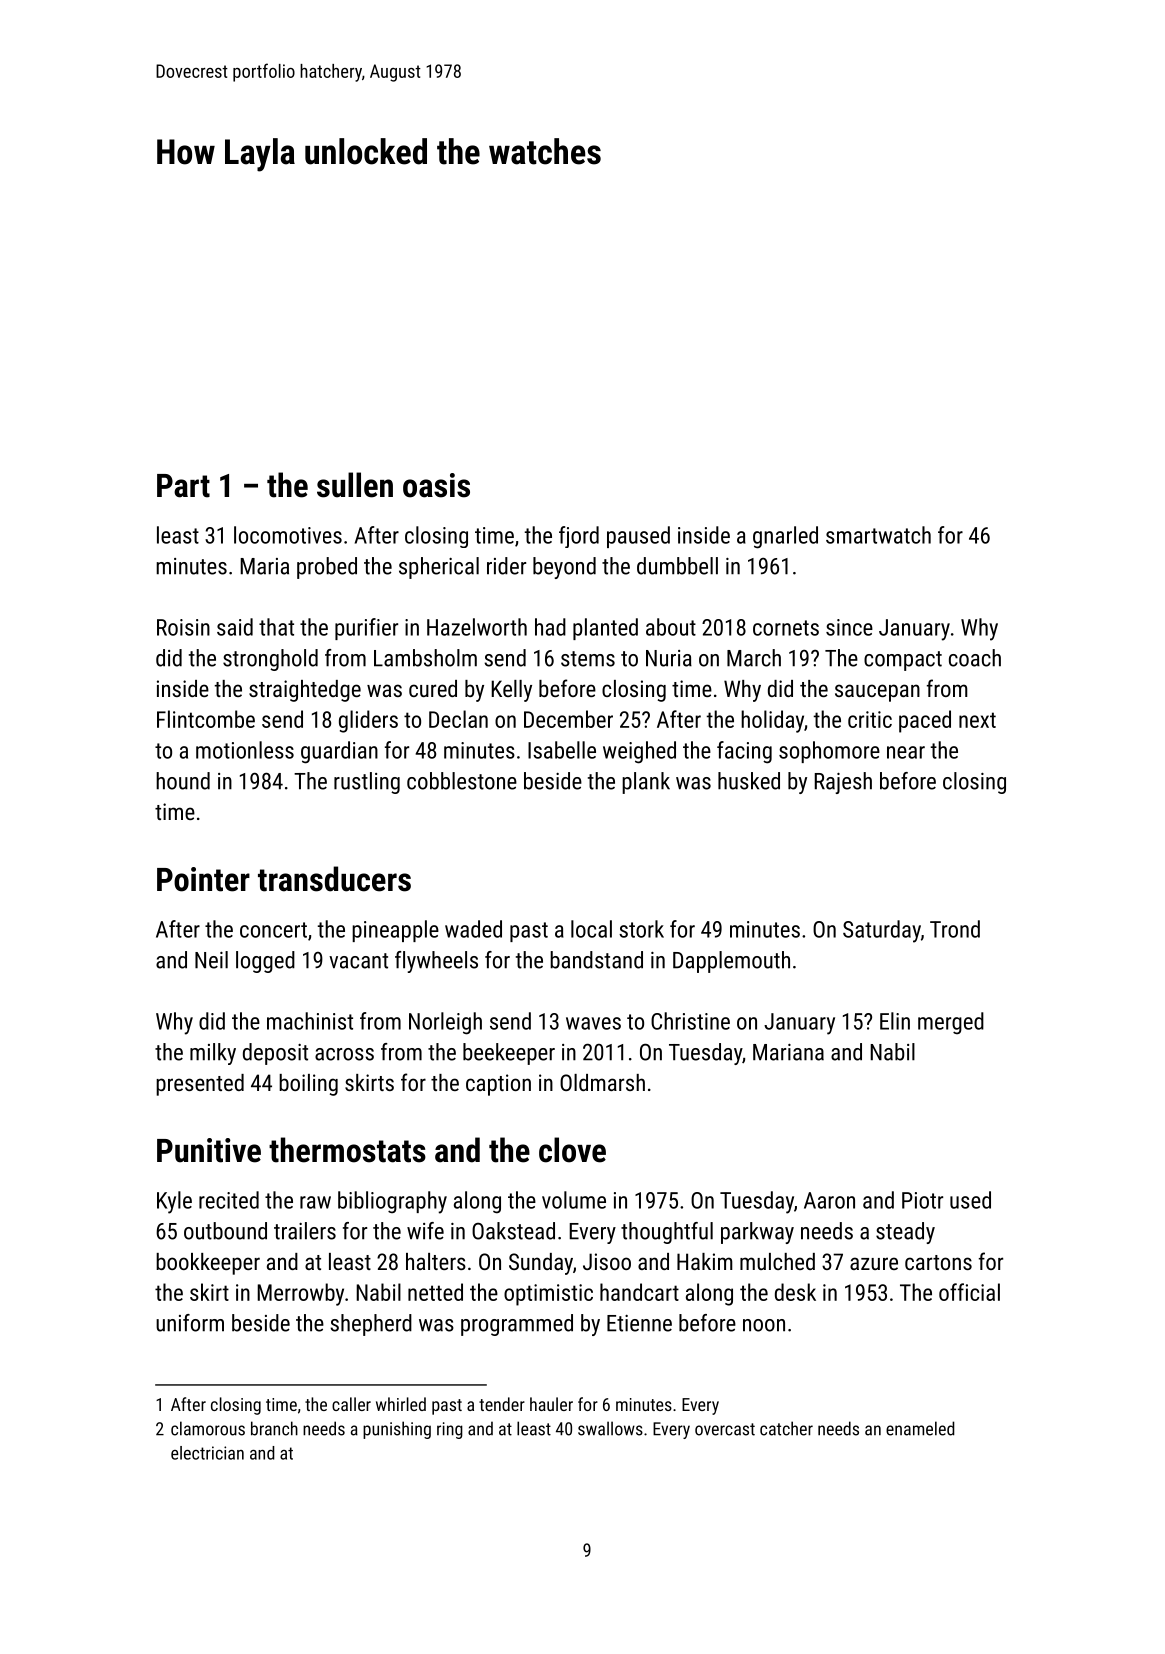 The width and height of the screenshot is (1165, 1654). I want to click on stork, so click(641, 929).
